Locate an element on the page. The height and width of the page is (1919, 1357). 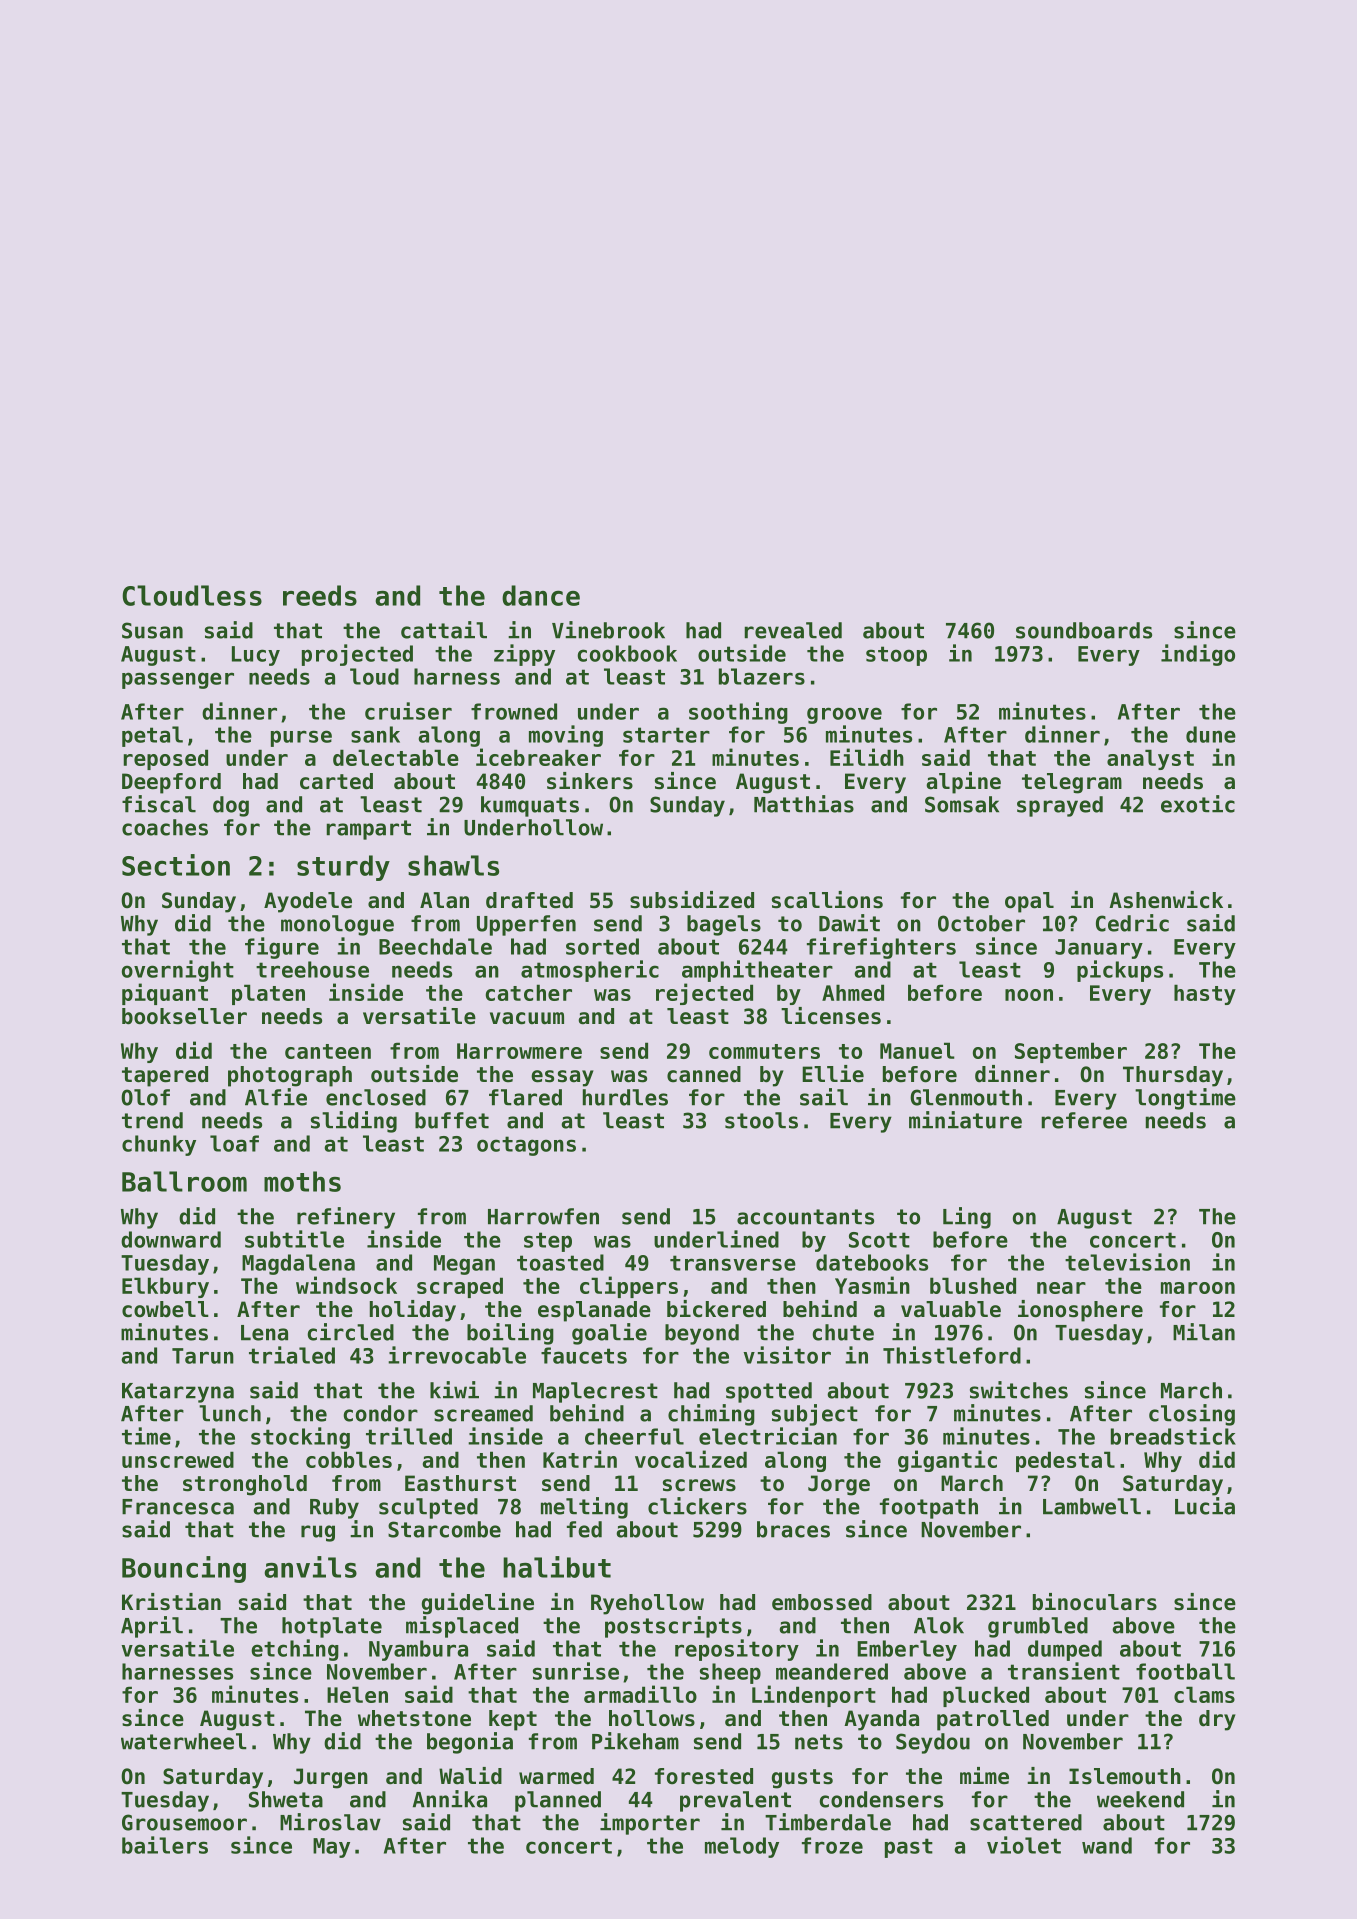
subsidized is located at coordinates (692, 900).
